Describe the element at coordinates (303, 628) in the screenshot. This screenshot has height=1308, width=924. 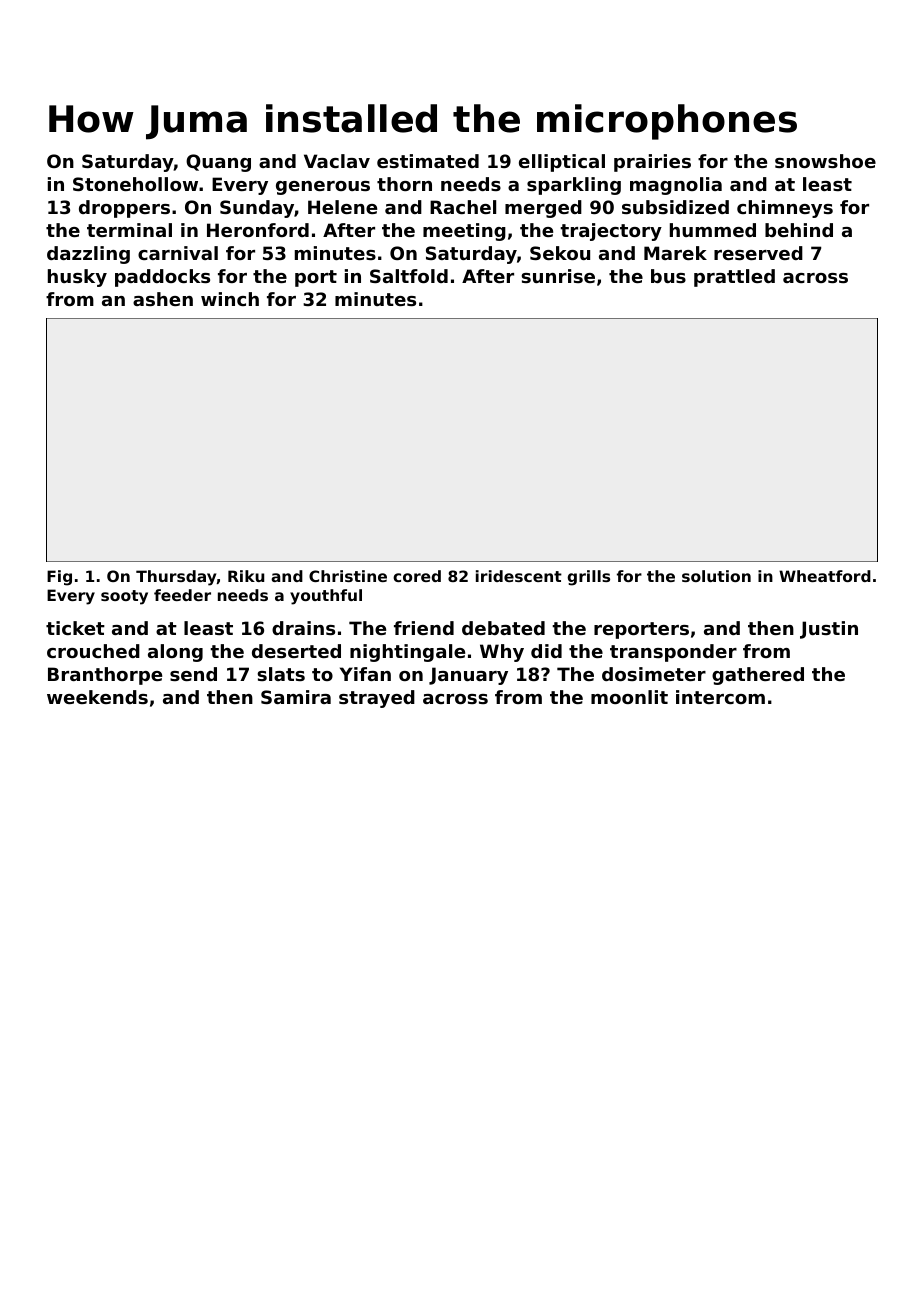
I see `drains` at that location.
